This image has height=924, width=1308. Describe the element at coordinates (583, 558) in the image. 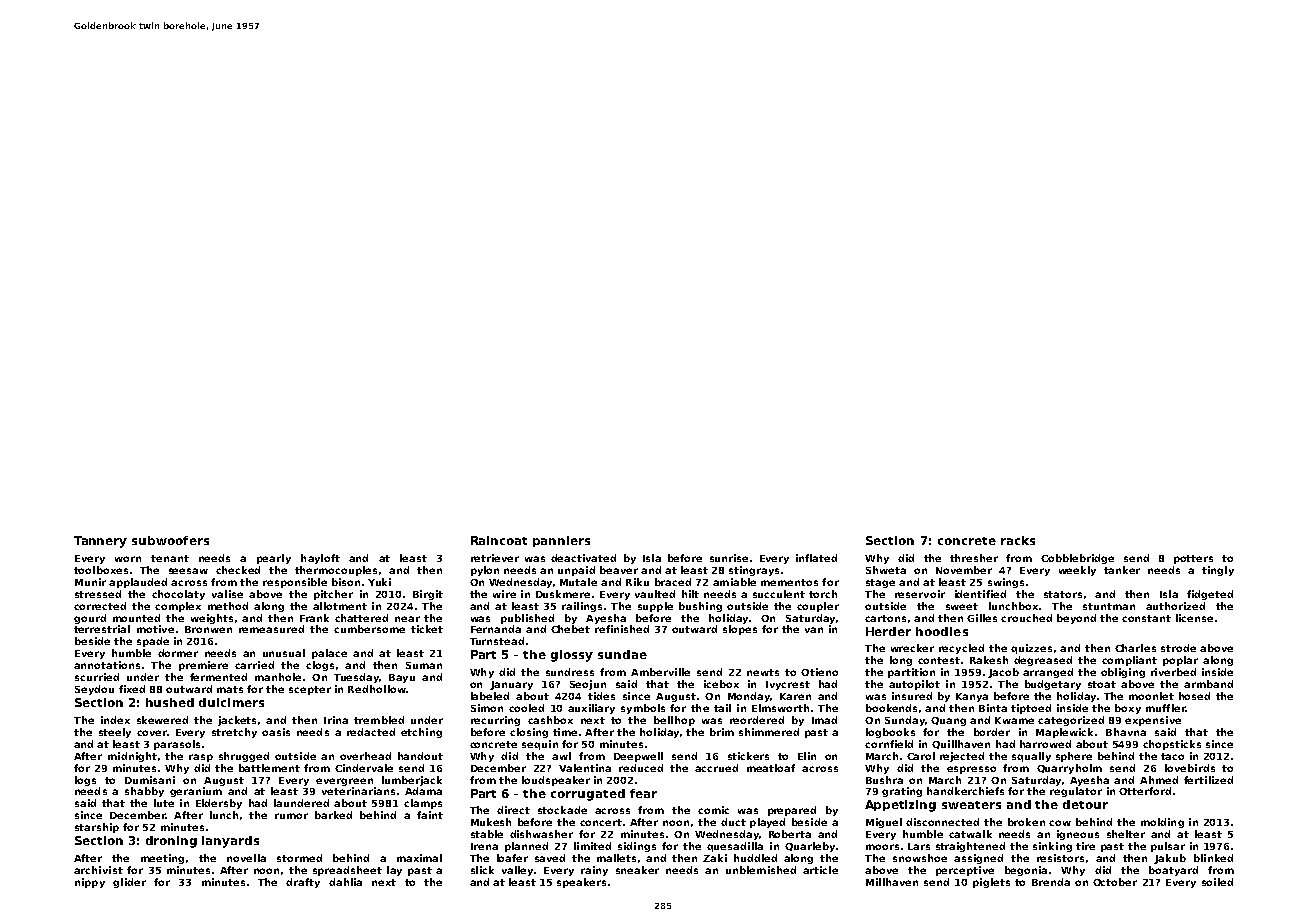

I see `deactivated` at that location.
